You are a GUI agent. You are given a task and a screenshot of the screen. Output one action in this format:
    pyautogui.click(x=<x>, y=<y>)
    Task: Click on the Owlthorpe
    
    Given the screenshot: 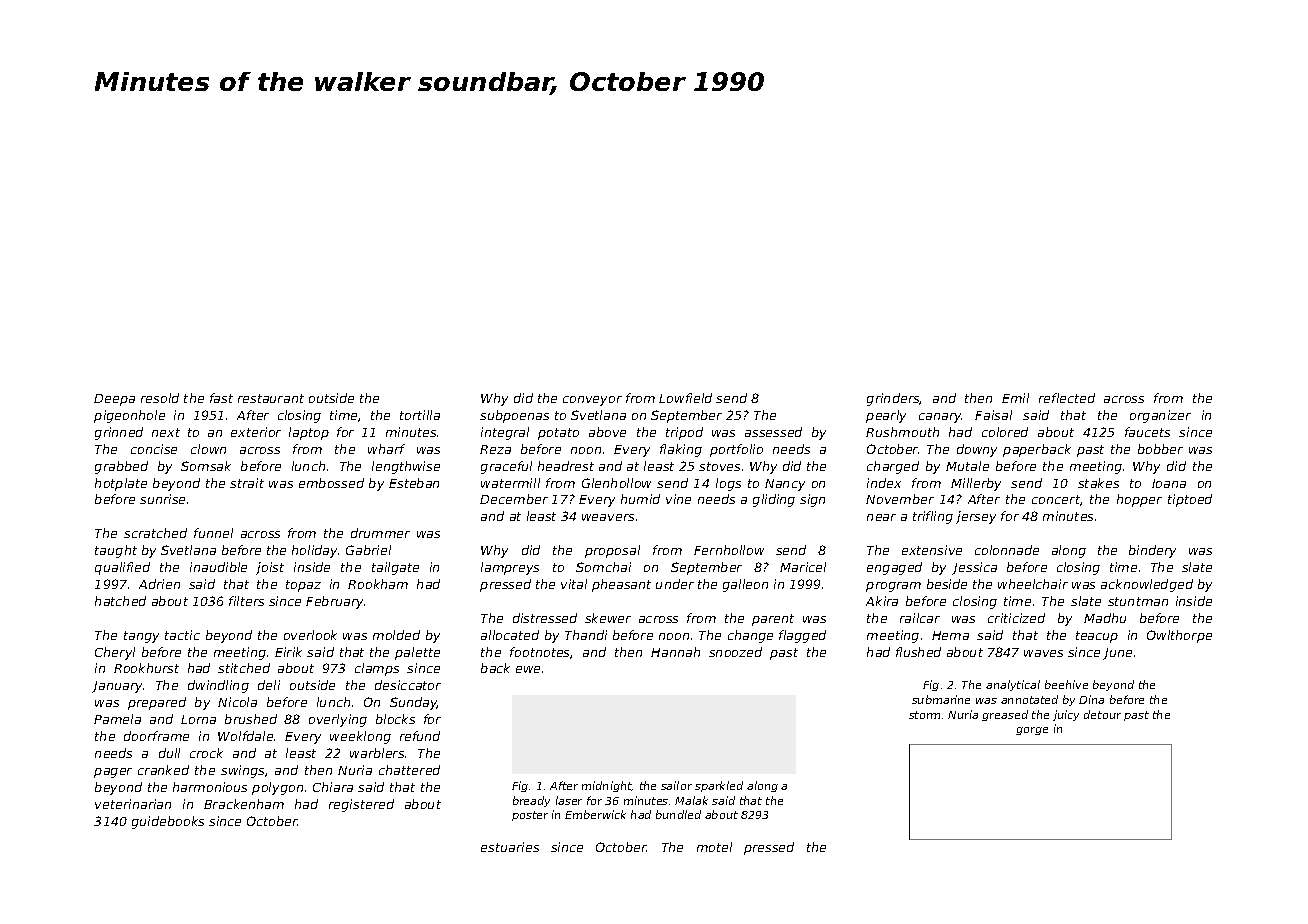 What is the action you would take?
    pyautogui.click(x=1179, y=636)
